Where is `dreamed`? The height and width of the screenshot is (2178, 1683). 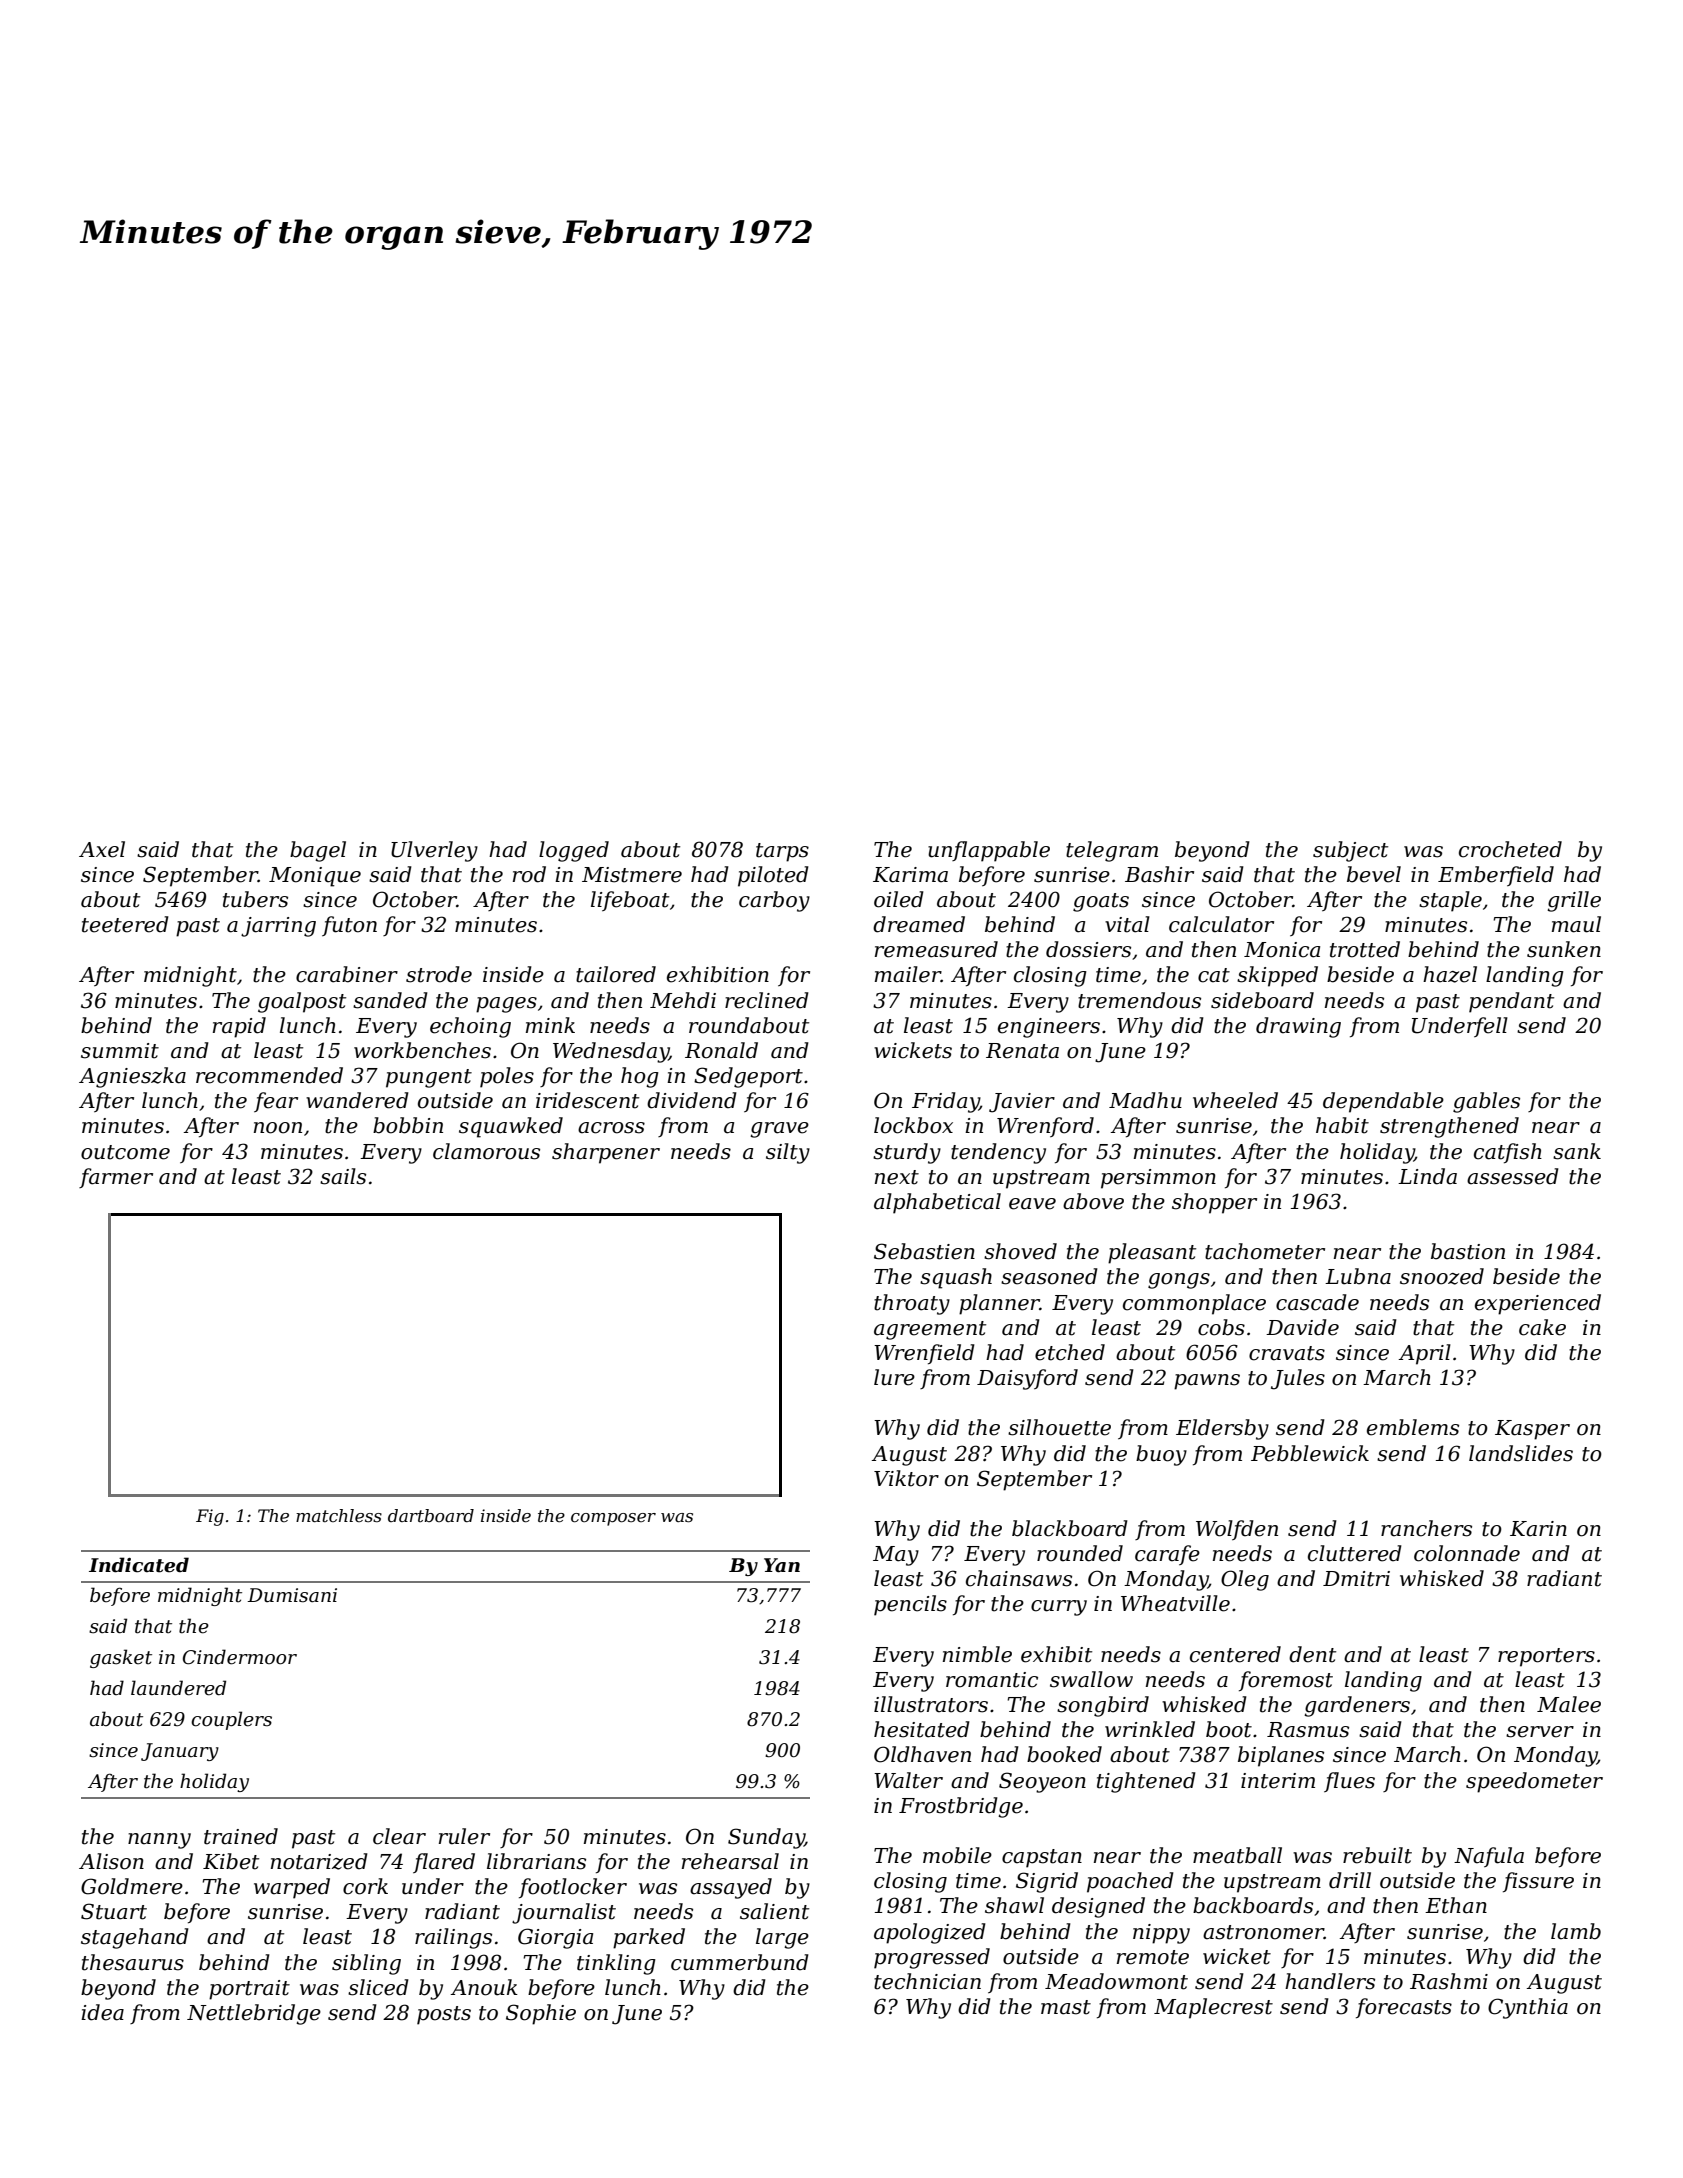
dreamed is located at coordinates (919, 924).
